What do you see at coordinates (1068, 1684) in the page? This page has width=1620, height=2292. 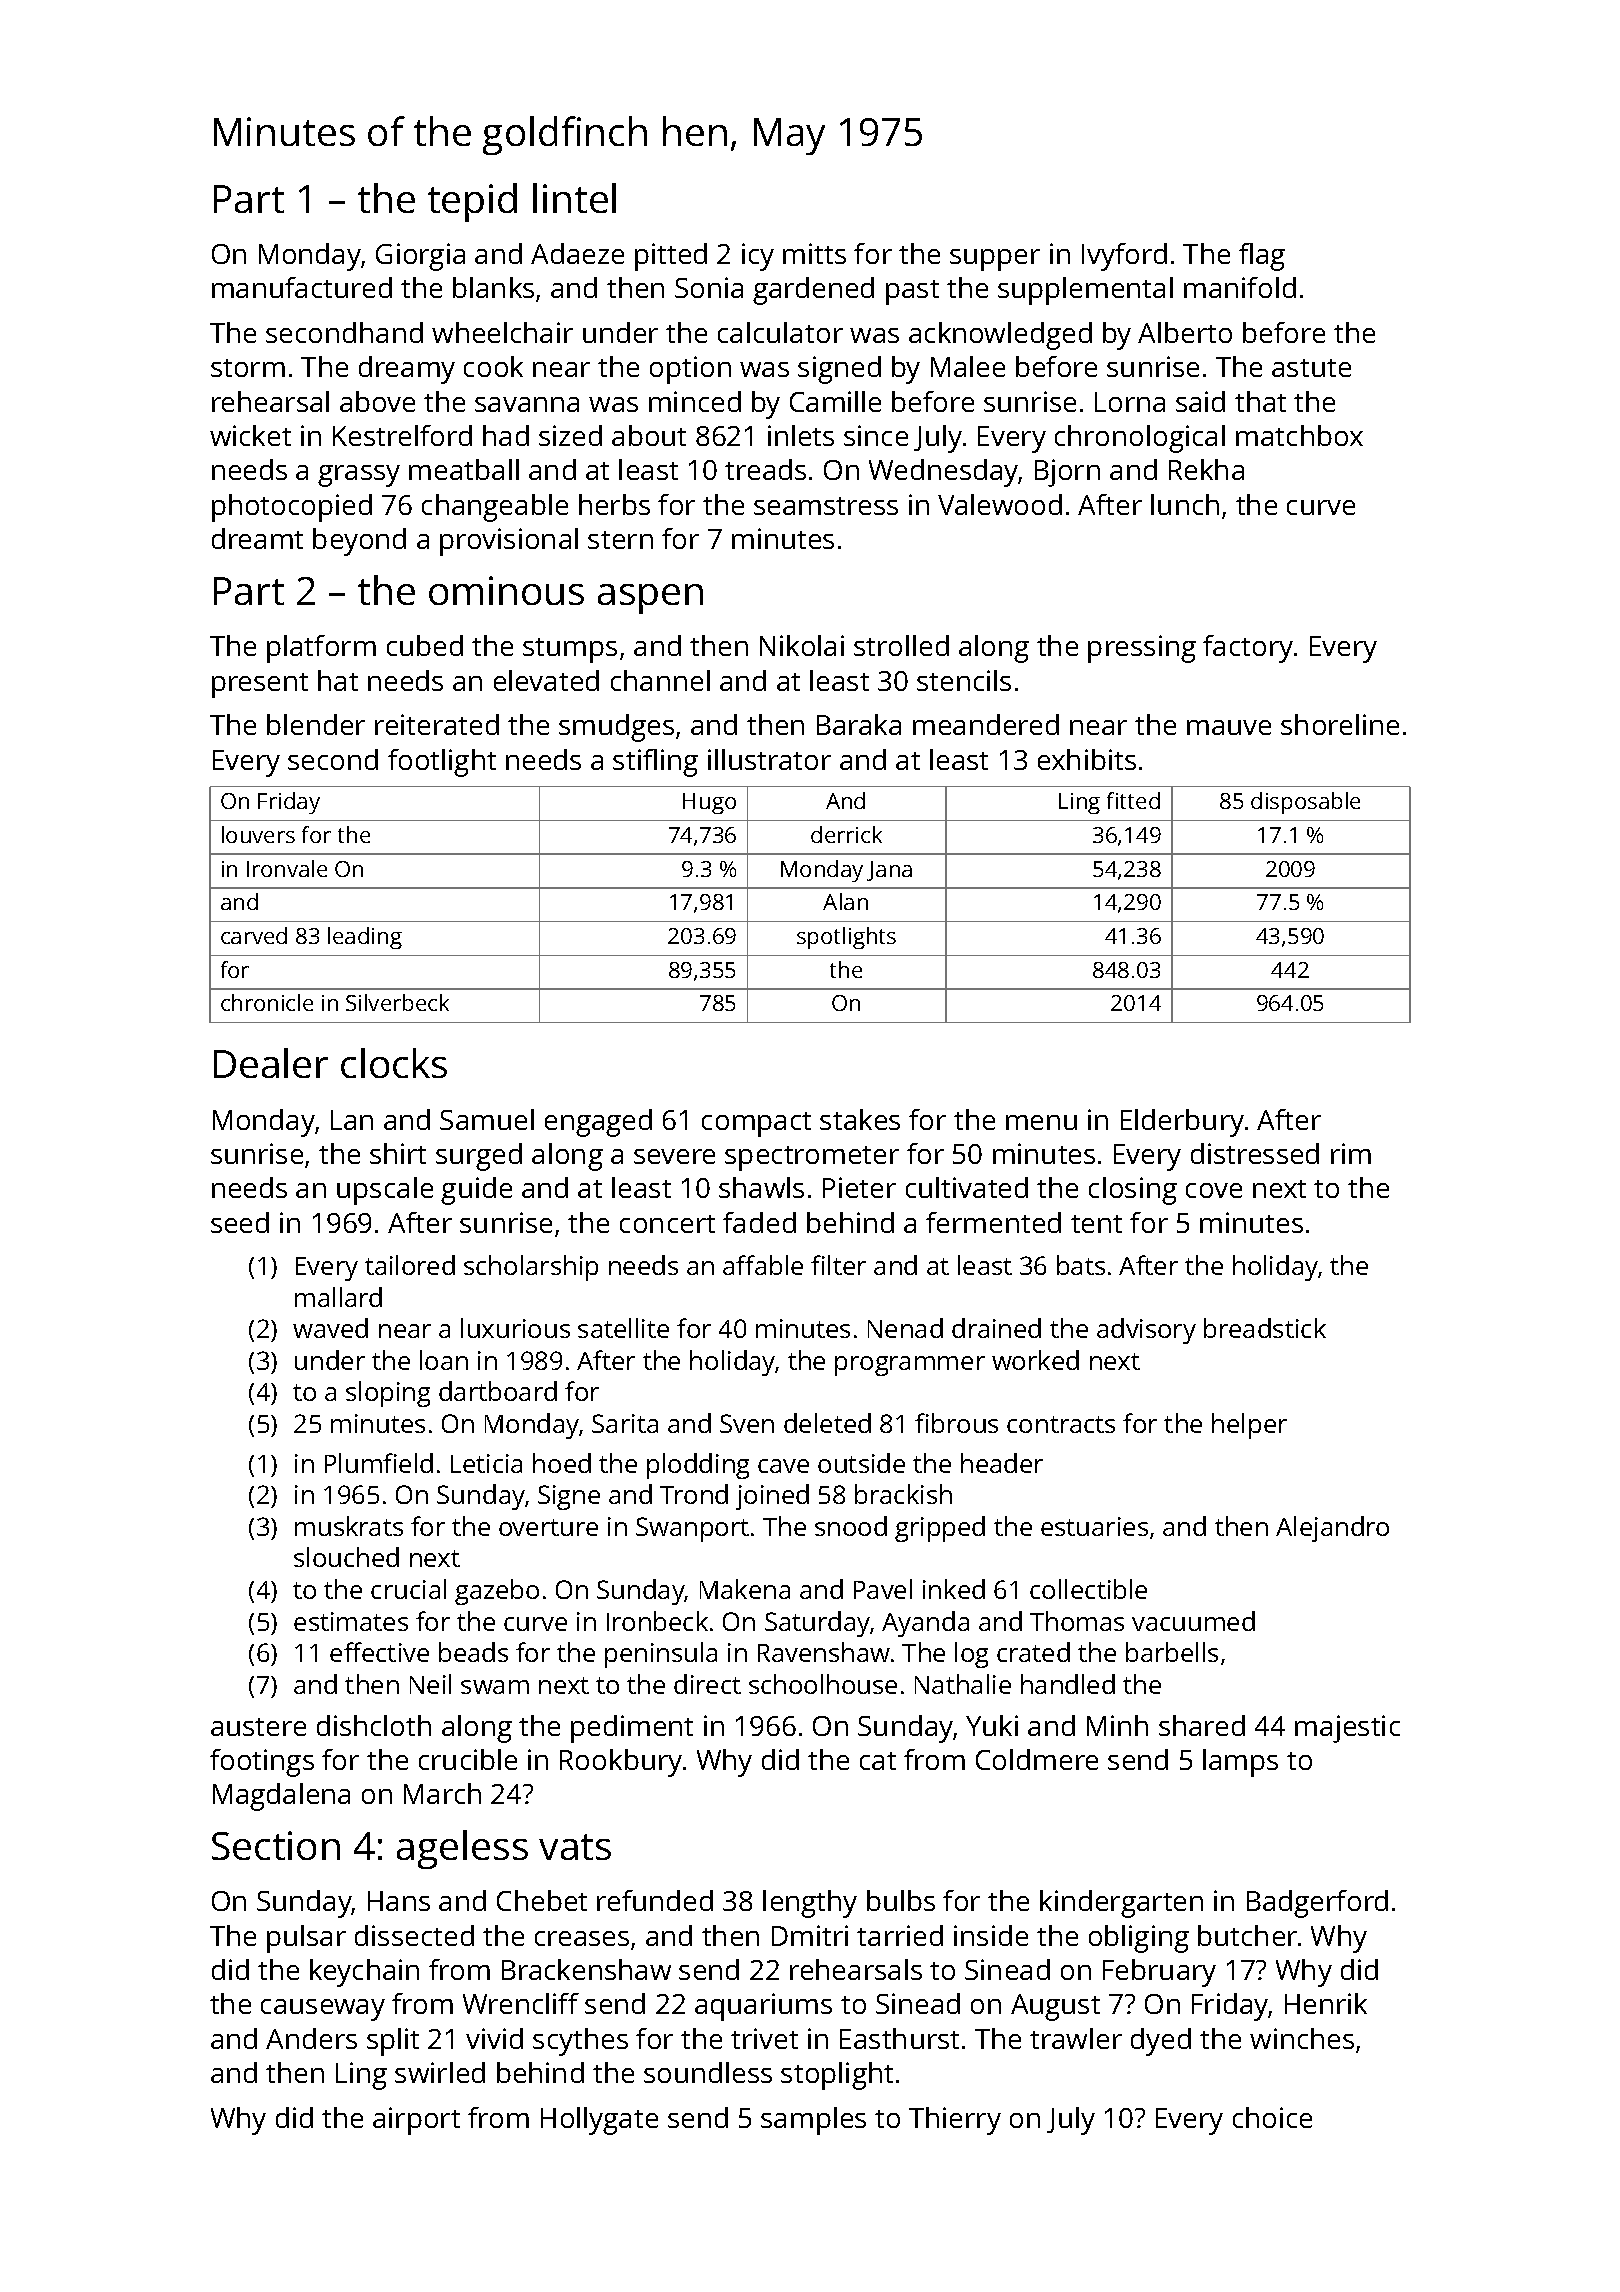 I see `handled` at bounding box center [1068, 1684].
